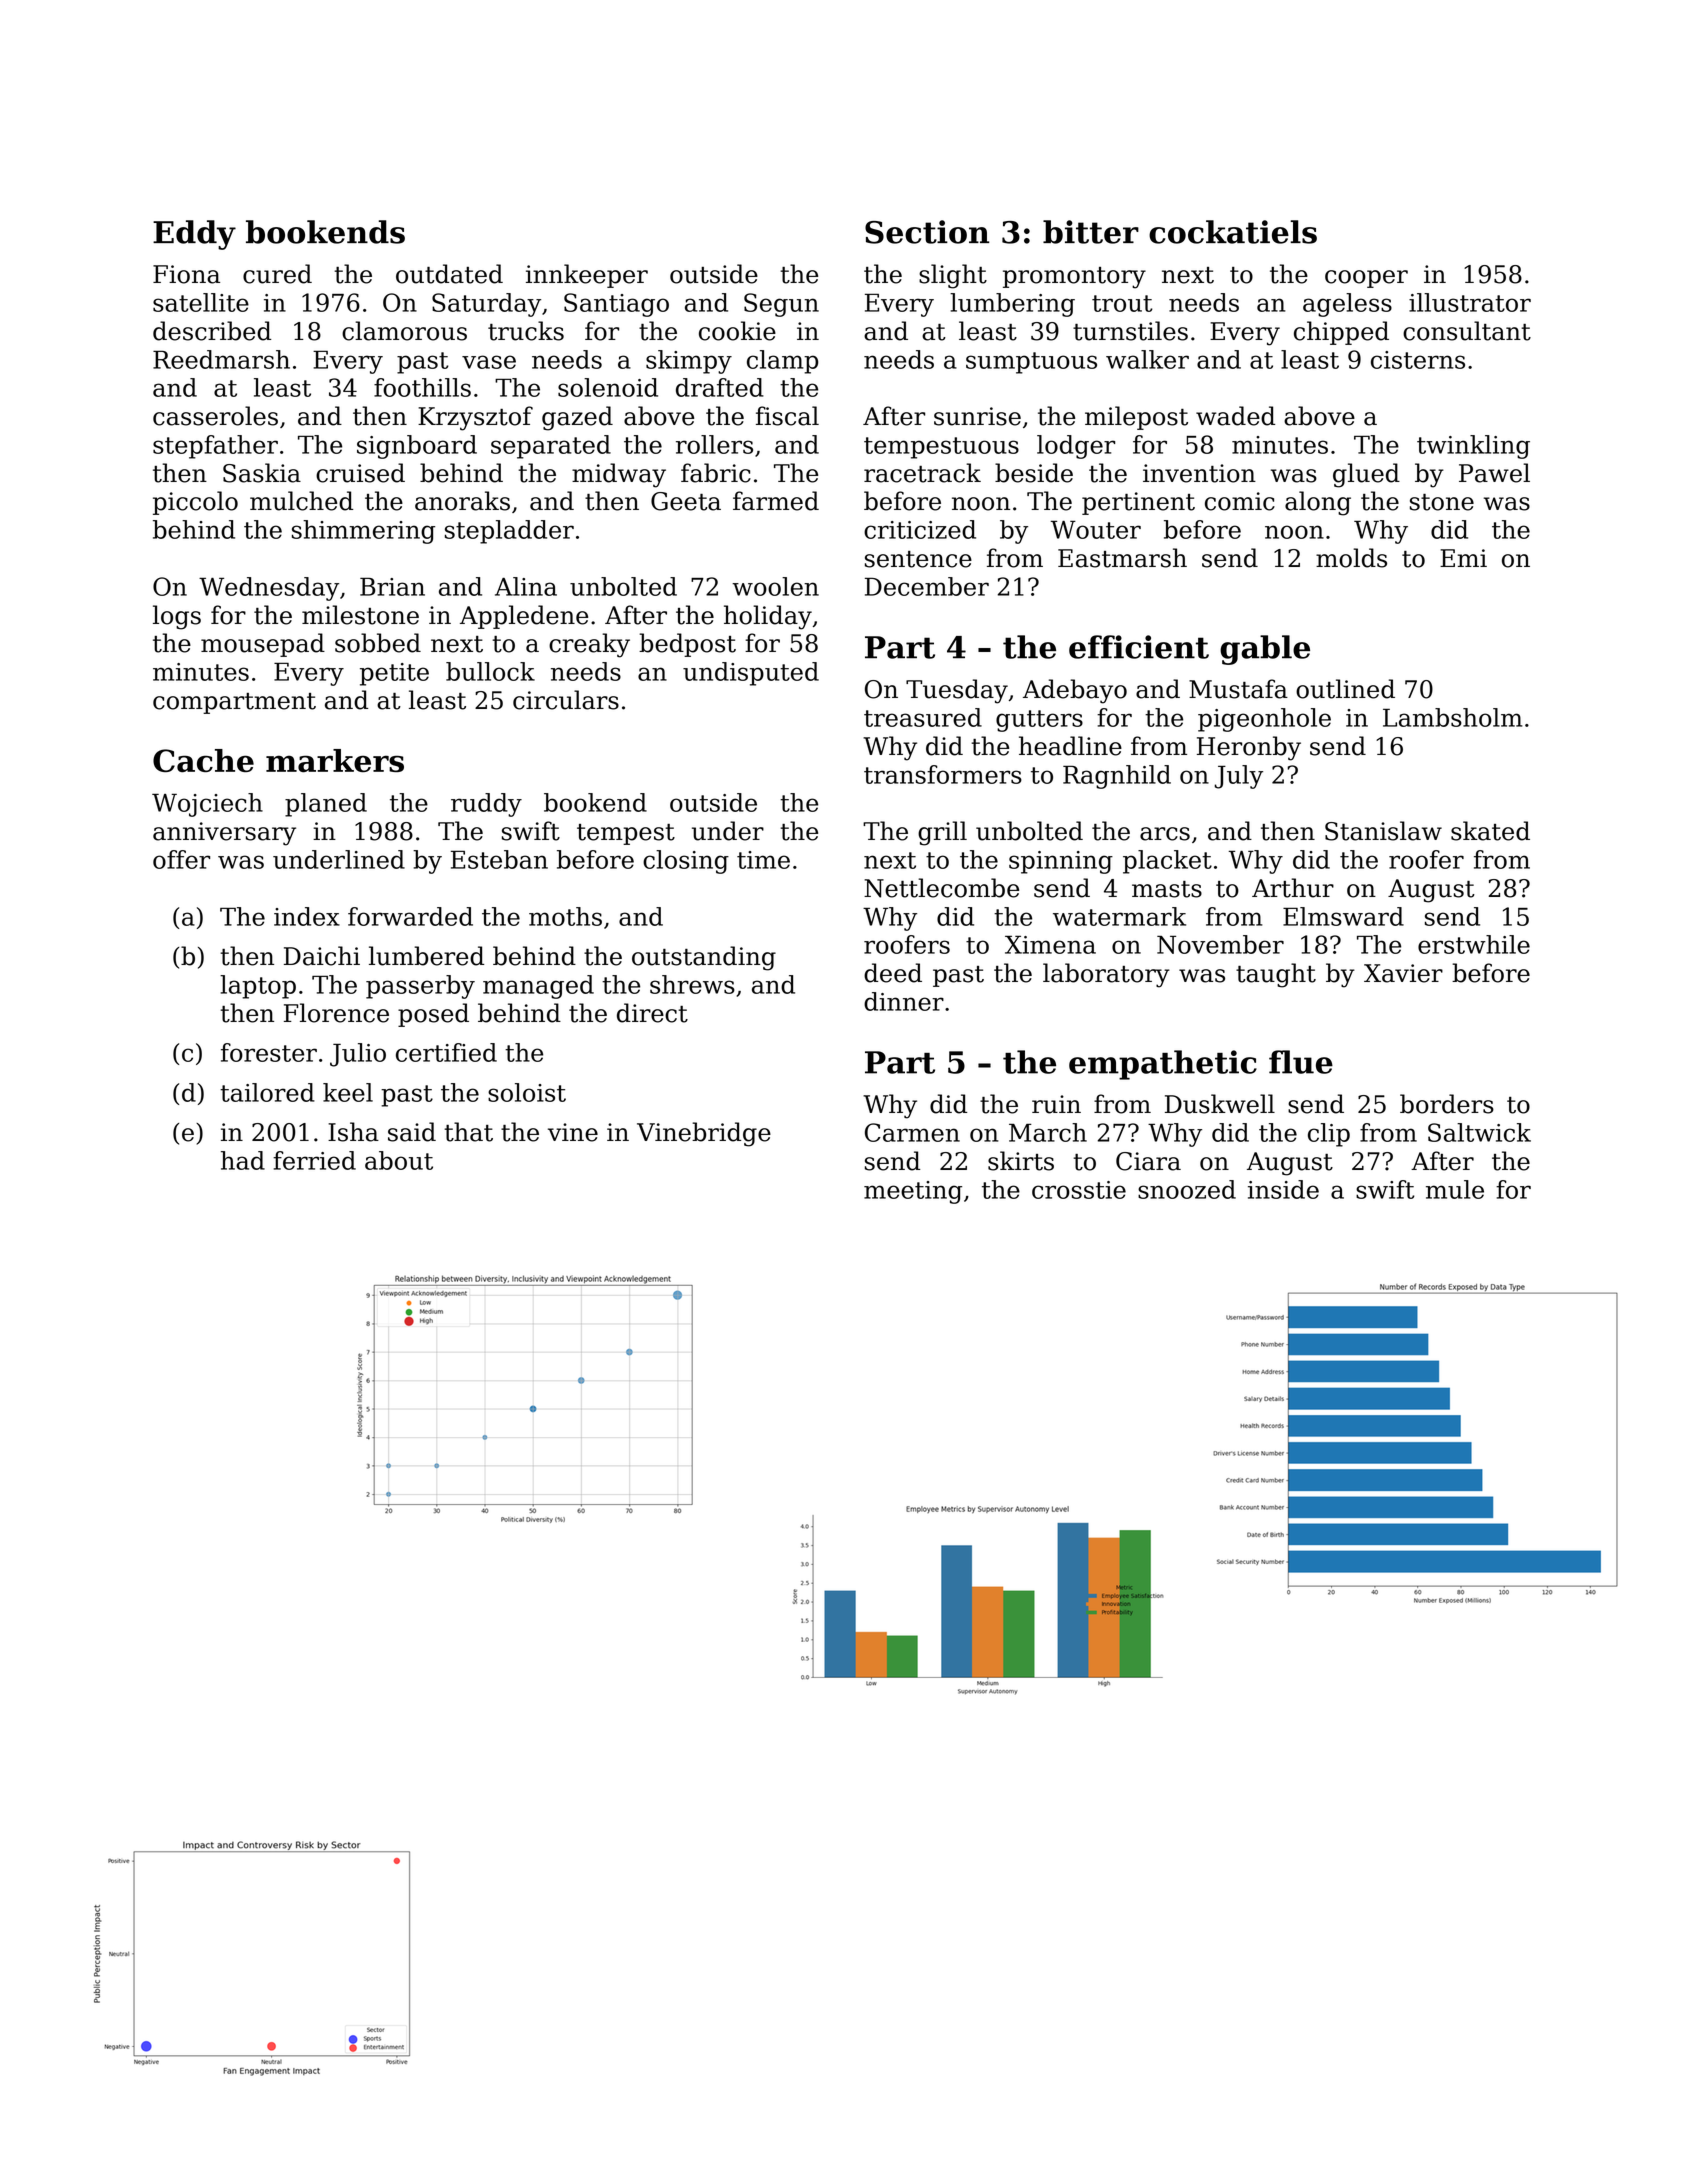 The width and height of the screenshot is (1683, 2178). Describe the element at coordinates (1276, 975) in the screenshot. I see `taught` at that location.
